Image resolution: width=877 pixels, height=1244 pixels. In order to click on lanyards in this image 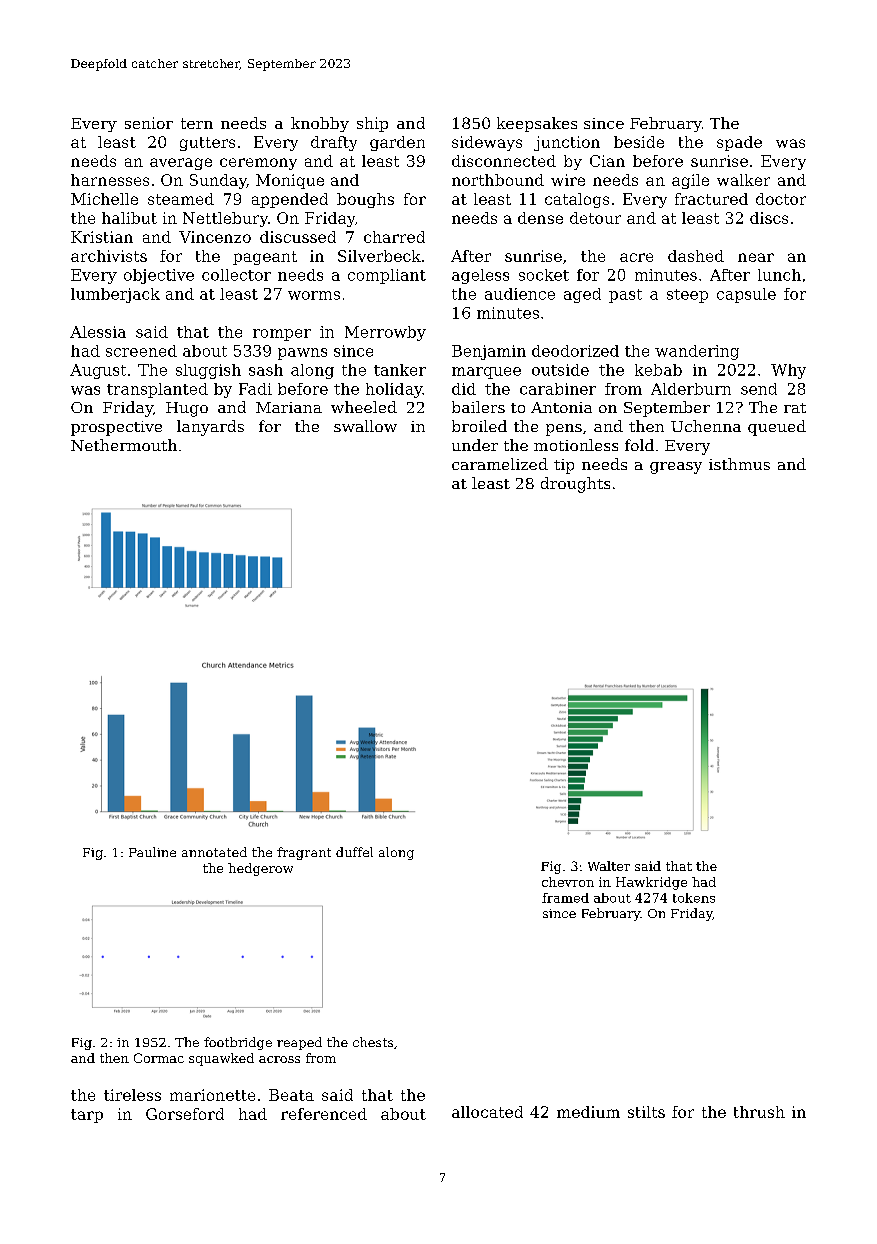, I will do `click(210, 428)`.
